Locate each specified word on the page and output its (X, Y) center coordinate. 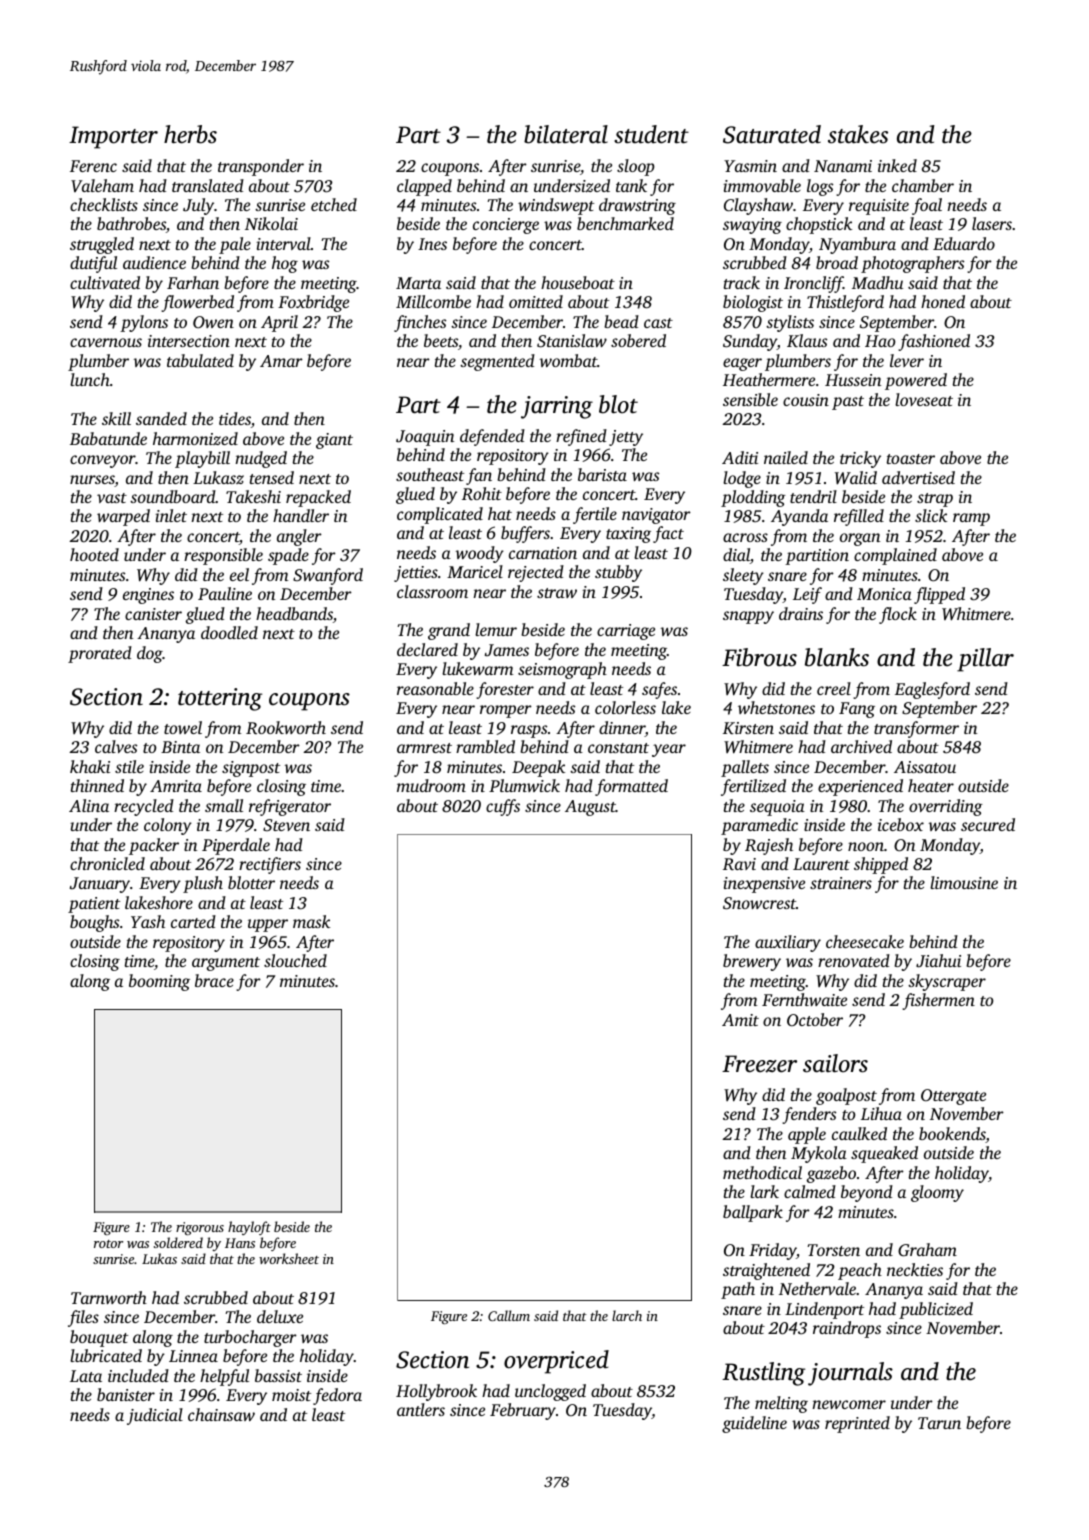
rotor (108, 1244)
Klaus (807, 340)
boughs (94, 923)
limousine (964, 882)
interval (283, 243)
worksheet (289, 1258)
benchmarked (625, 223)
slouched (295, 960)
